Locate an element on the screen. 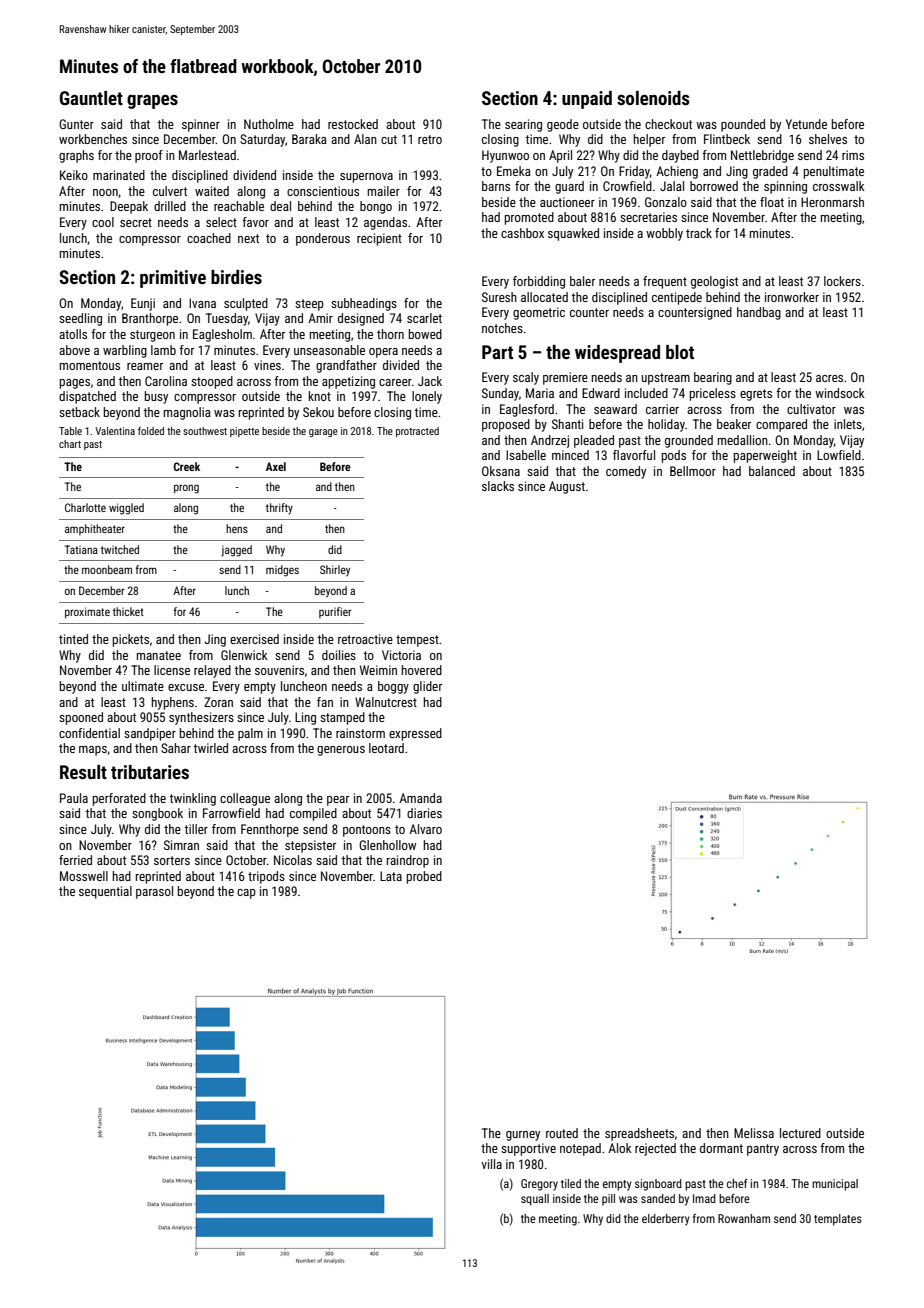  lectured is located at coordinates (800, 1133).
